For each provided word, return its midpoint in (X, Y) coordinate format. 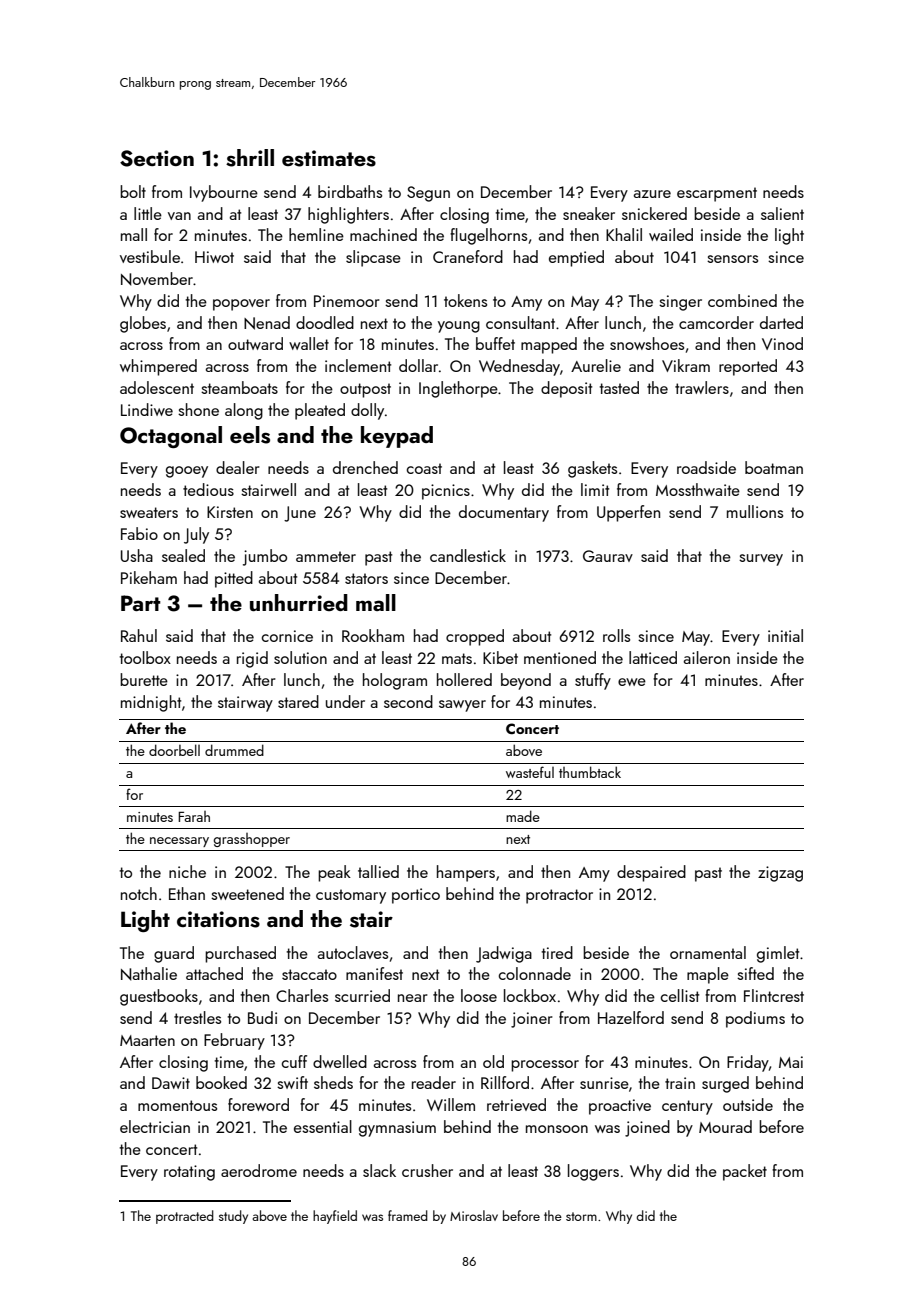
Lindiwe (147, 409)
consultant (520, 322)
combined (742, 300)
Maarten (147, 1040)
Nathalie (149, 974)
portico (416, 896)
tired (557, 952)
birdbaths (350, 191)
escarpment (717, 194)
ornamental (708, 952)
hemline (316, 234)
